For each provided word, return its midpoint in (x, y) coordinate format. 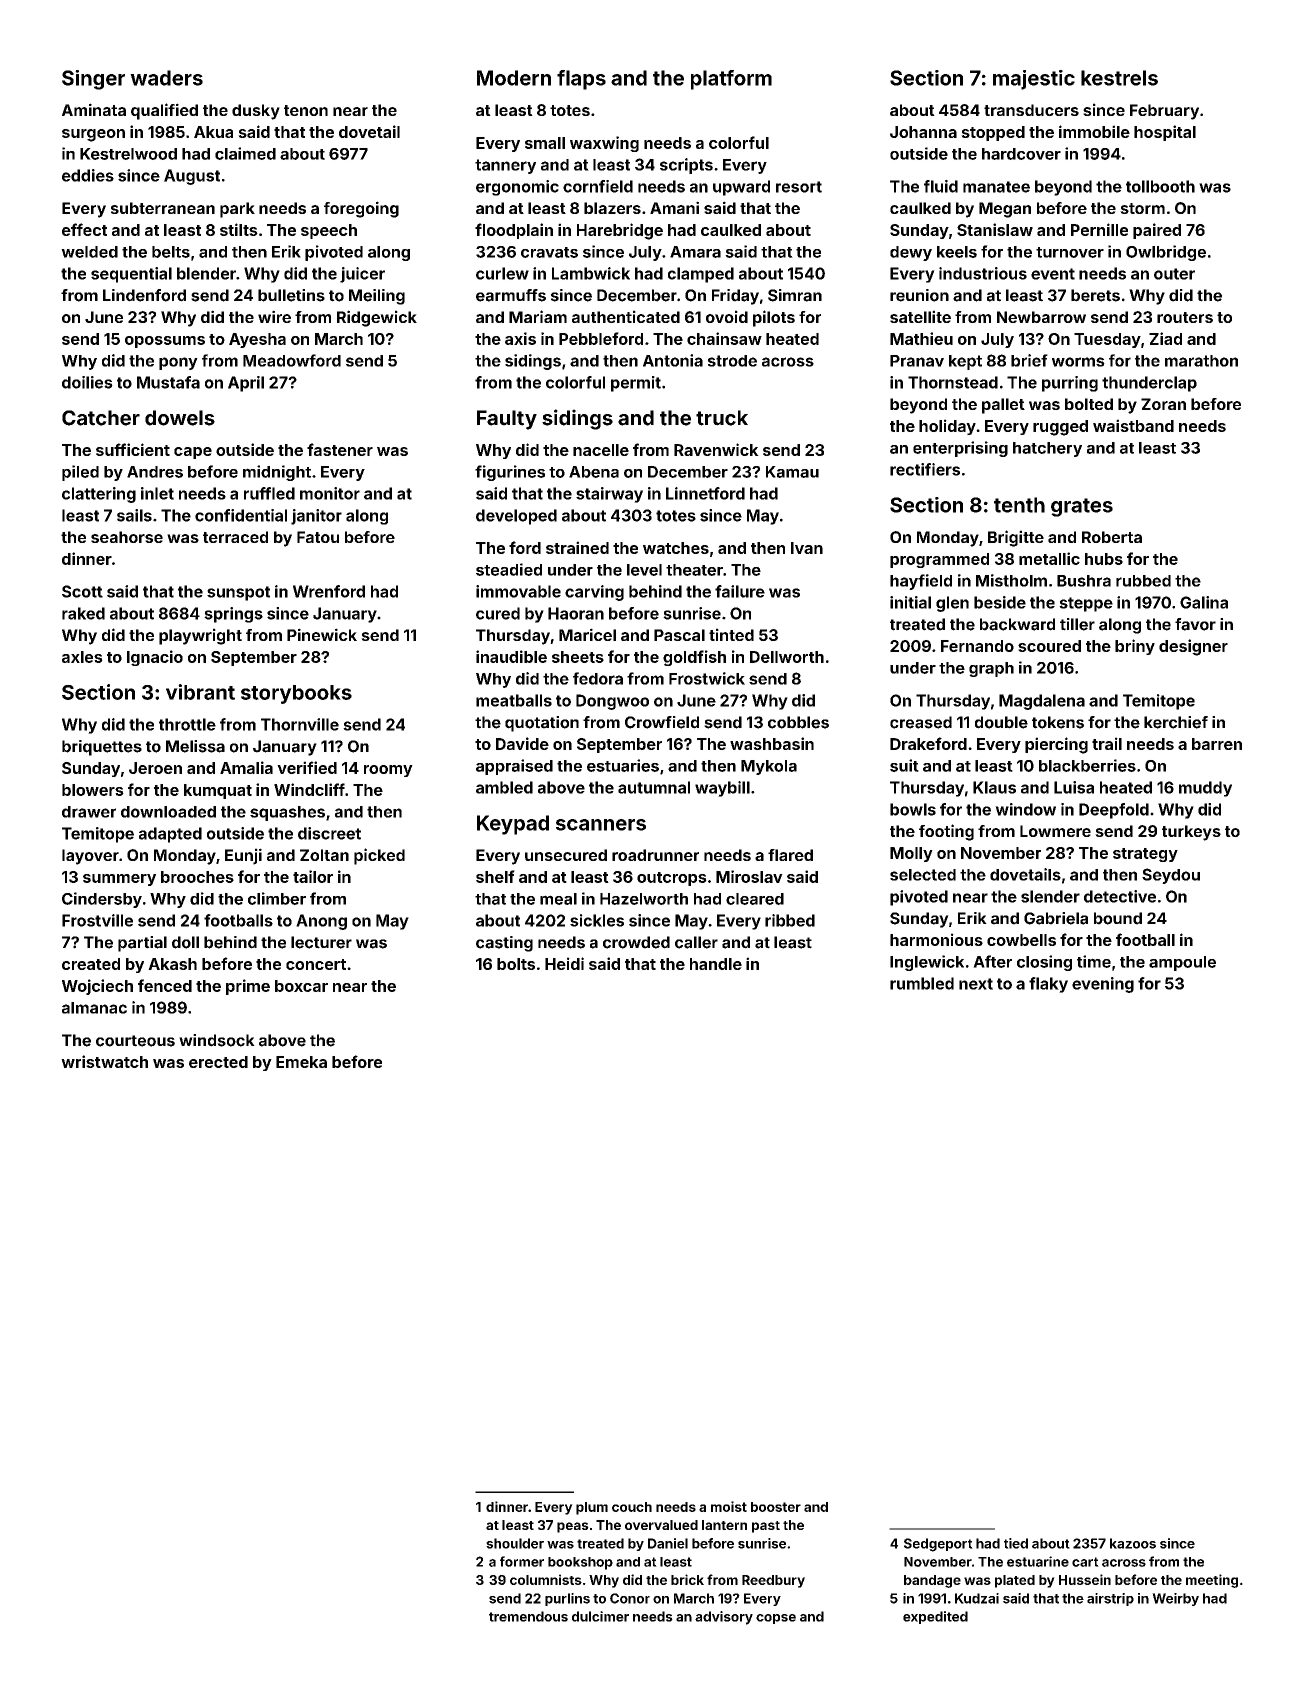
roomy (388, 771)
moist (729, 1506)
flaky (1048, 985)
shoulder (515, 1543)
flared (790, 855)
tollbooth (1160, 186)
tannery (505, 166)
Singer (93, 80)
